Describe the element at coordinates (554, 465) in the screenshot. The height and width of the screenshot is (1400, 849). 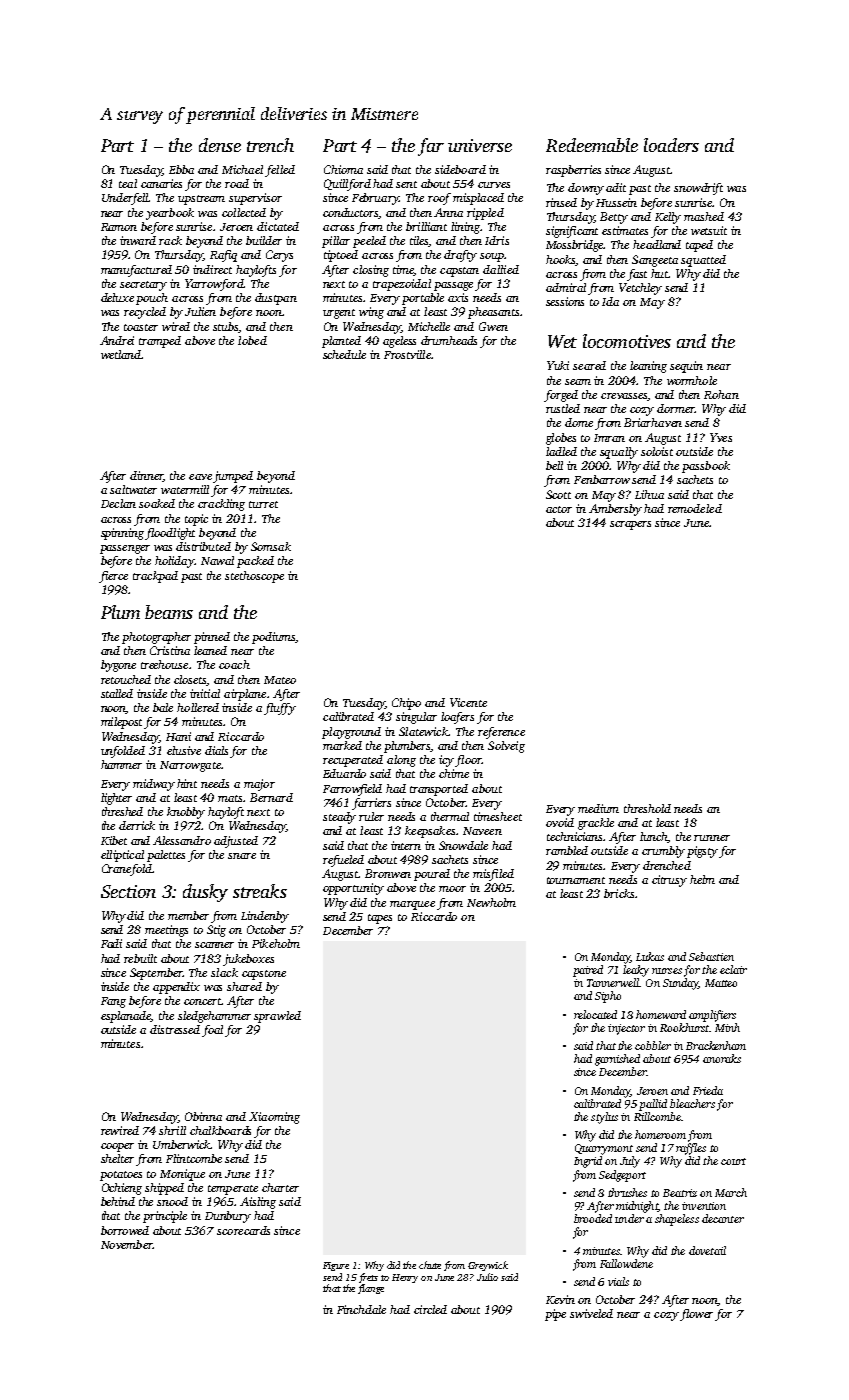
I see `bell` at that location.
